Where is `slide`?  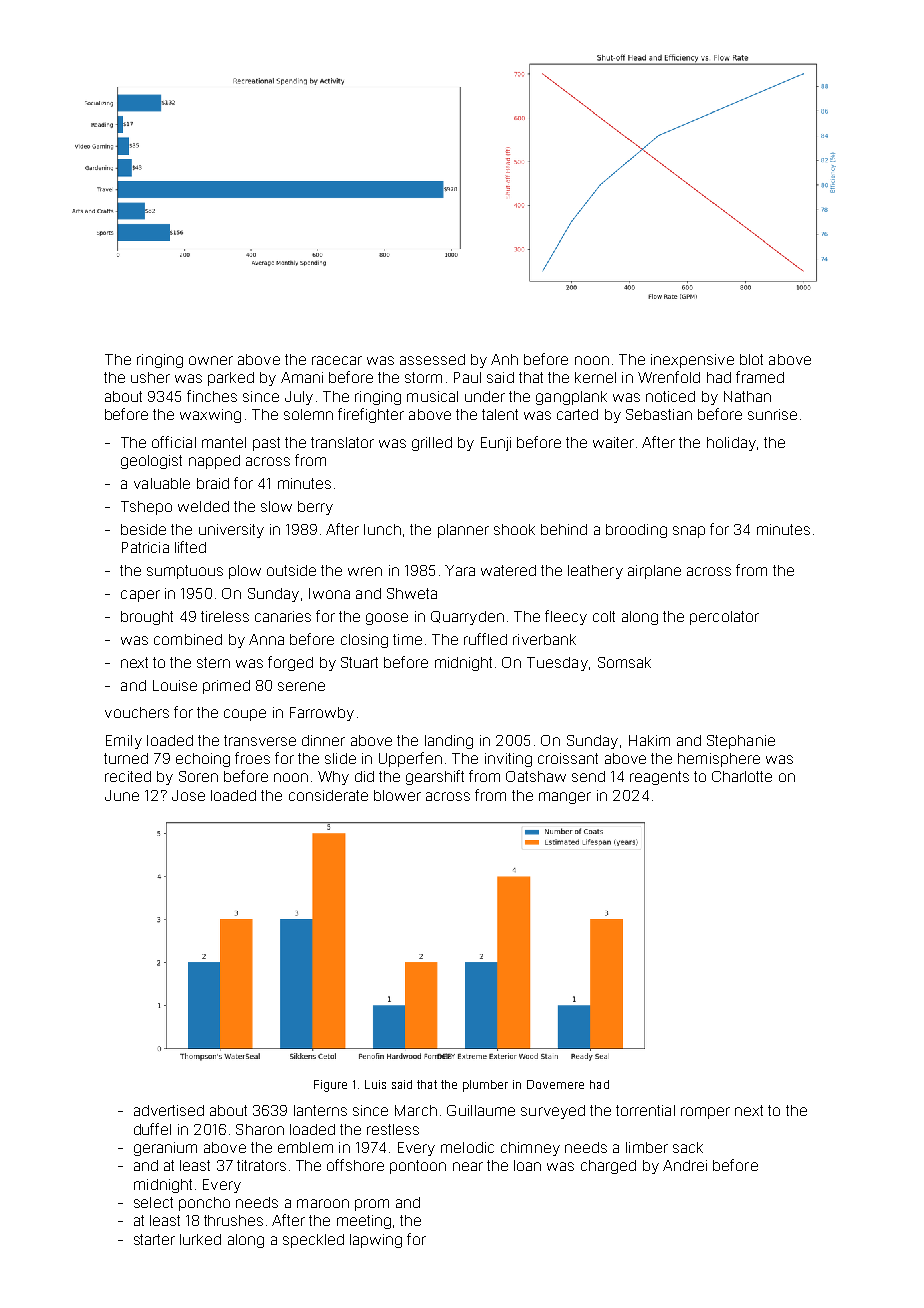 slide is located at coordinates (340, 758).
